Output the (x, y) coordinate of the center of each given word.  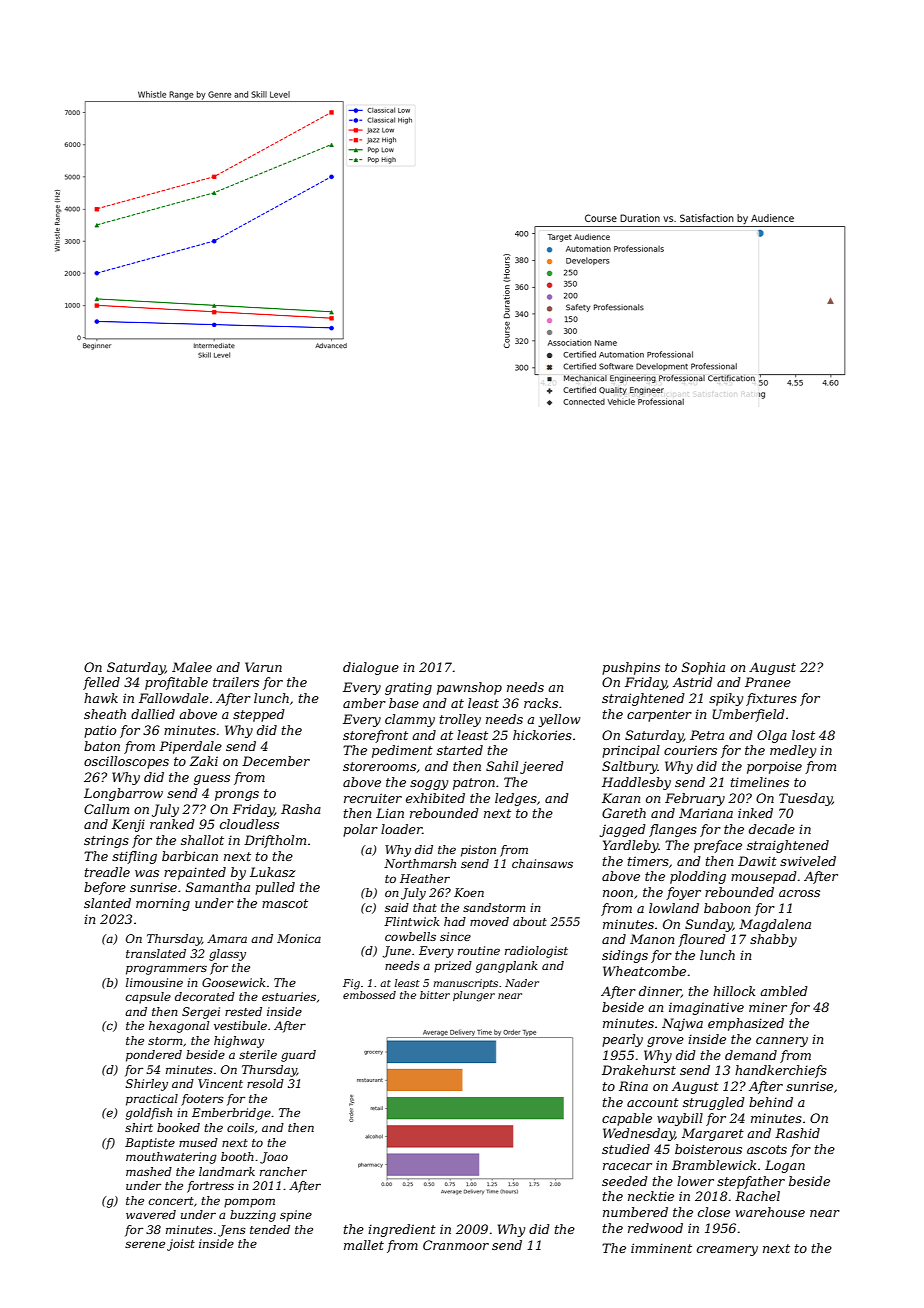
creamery (727, 1251)
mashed (149, 1171)
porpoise (774, 767)
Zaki (204, 761)
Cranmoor (456, 1245)
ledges (516, 799)
